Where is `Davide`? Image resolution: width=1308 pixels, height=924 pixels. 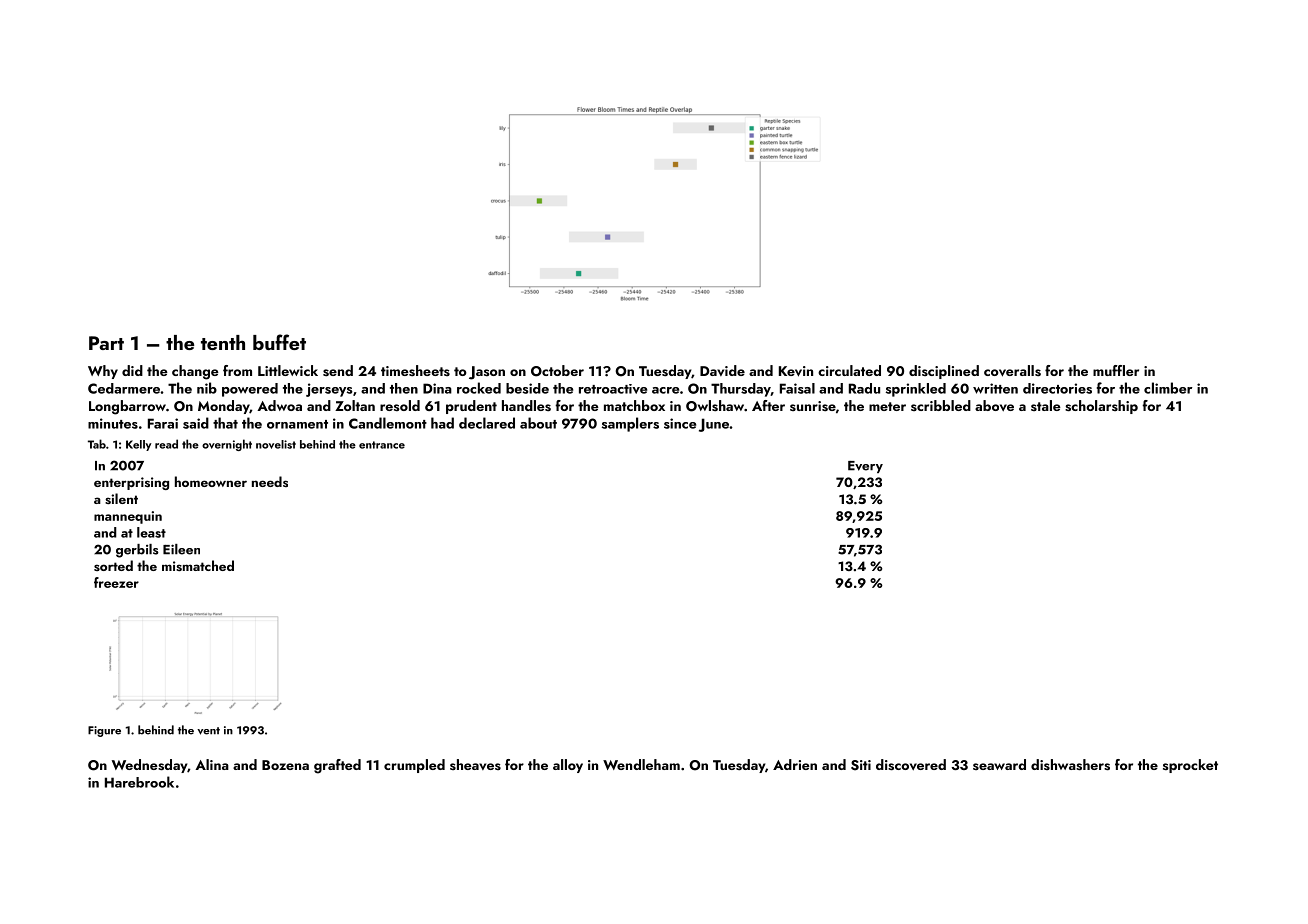 Davide is located at coordinates (722, 370).
